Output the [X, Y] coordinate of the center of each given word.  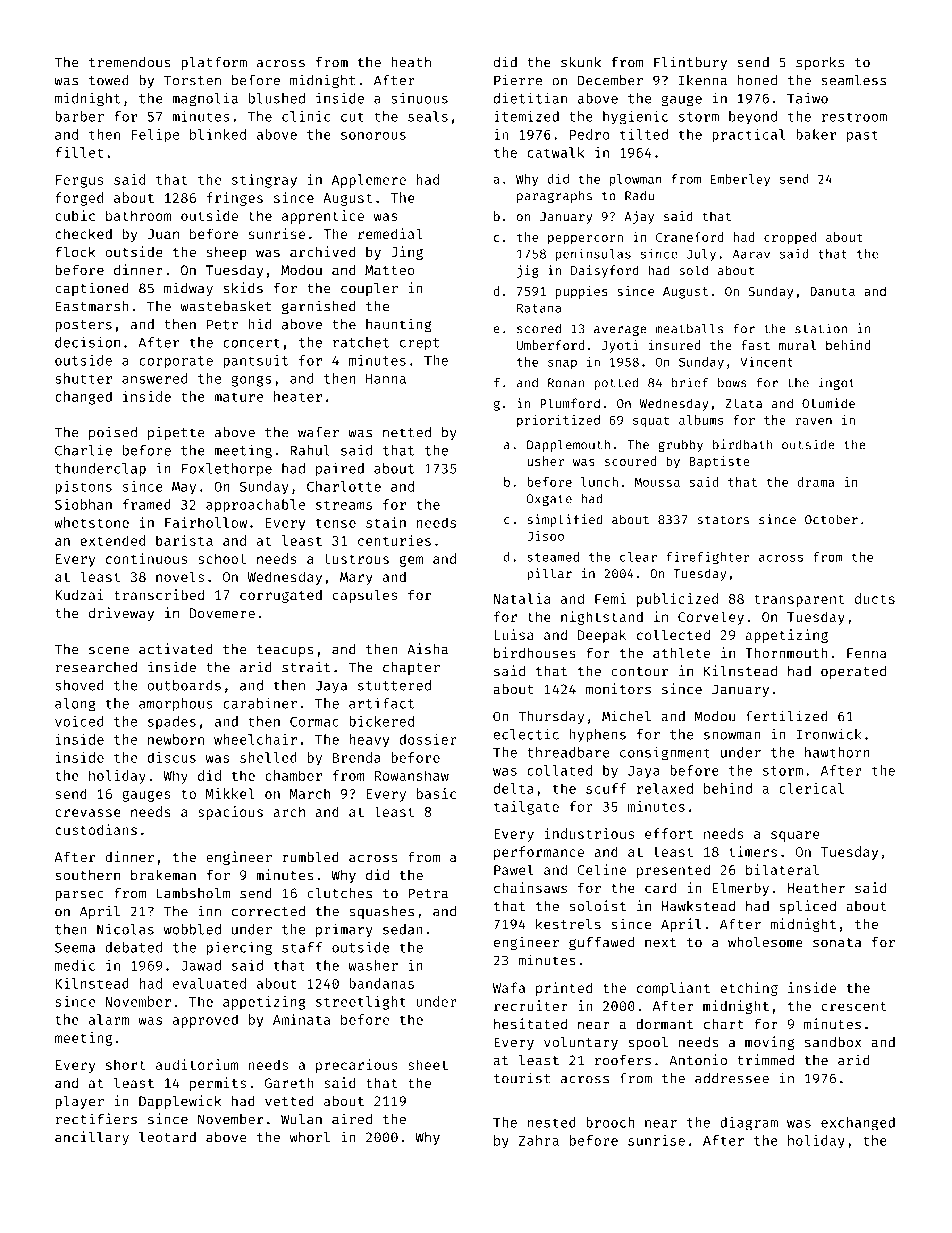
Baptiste [720, 462]
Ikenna [703, 80]
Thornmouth [786, 652]
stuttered [394, 685]
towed [109, 80]
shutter [83, 378]
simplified [564, 520]
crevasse [88, 813]
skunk [581, 62]
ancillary [92, 1138]
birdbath [743, 444]
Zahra [539, 1140]
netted [407, 432]
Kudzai [79, 594]
